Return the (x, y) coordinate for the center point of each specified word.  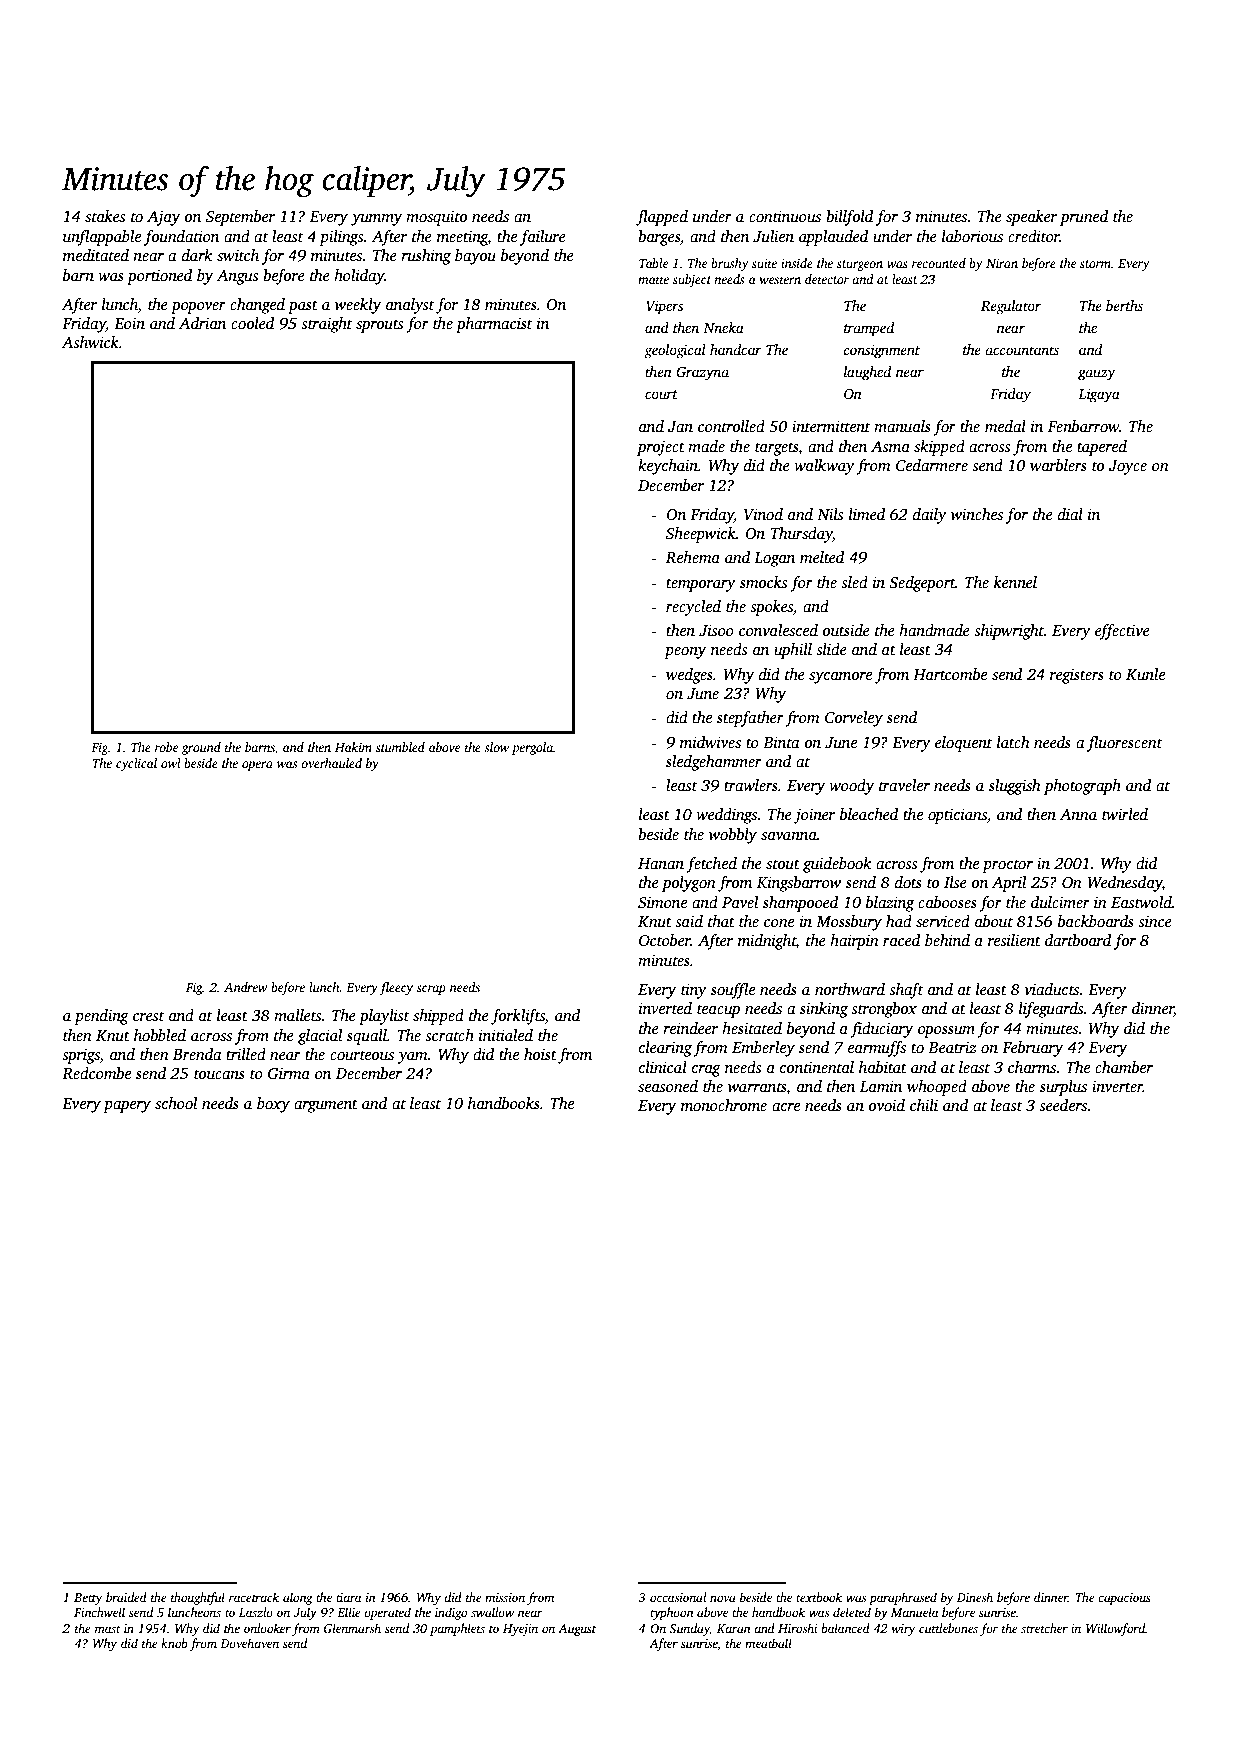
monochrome (724, 1105)
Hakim (353, 747)
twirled (1125, 814)
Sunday (689, 1629)
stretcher (1044, 1628)
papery (127, 1107)
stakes (105, 216)
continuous (785, 216)
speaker (1031, 218)
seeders (1063, 1105)
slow (496, 747)
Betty (88, 1599)
